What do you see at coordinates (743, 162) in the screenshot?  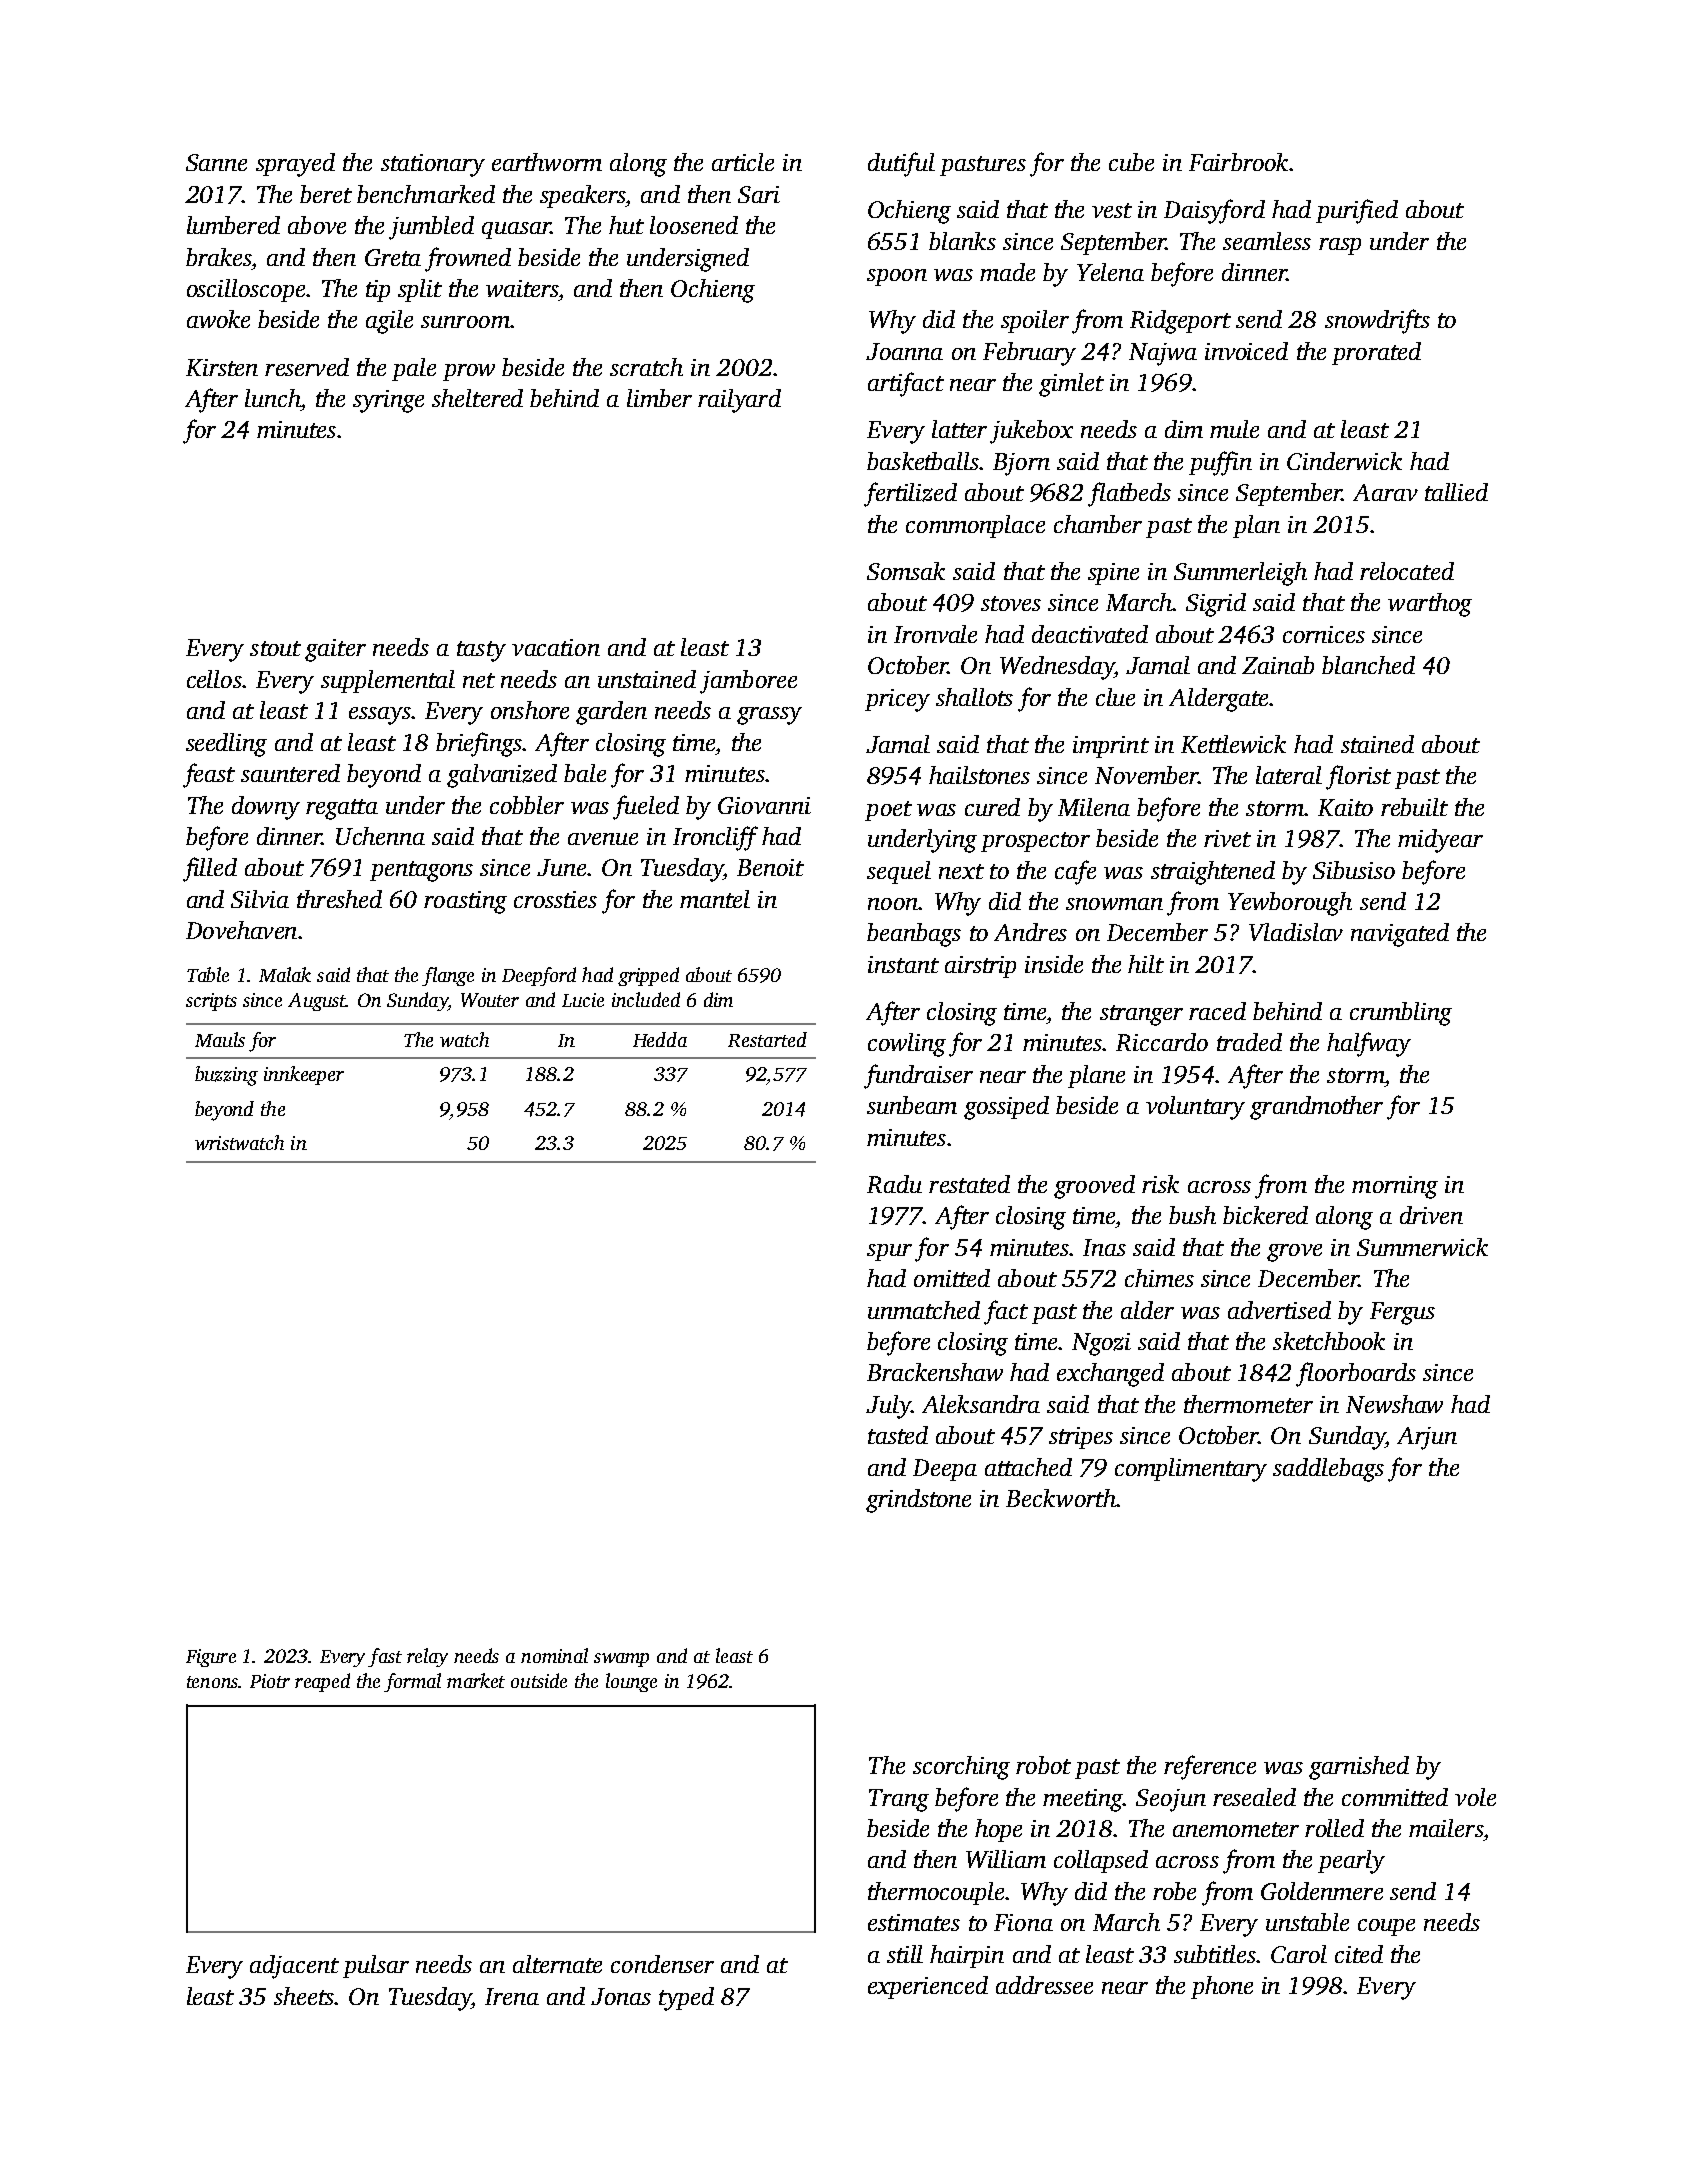 I see `article` at bounding box center [743, 162].
